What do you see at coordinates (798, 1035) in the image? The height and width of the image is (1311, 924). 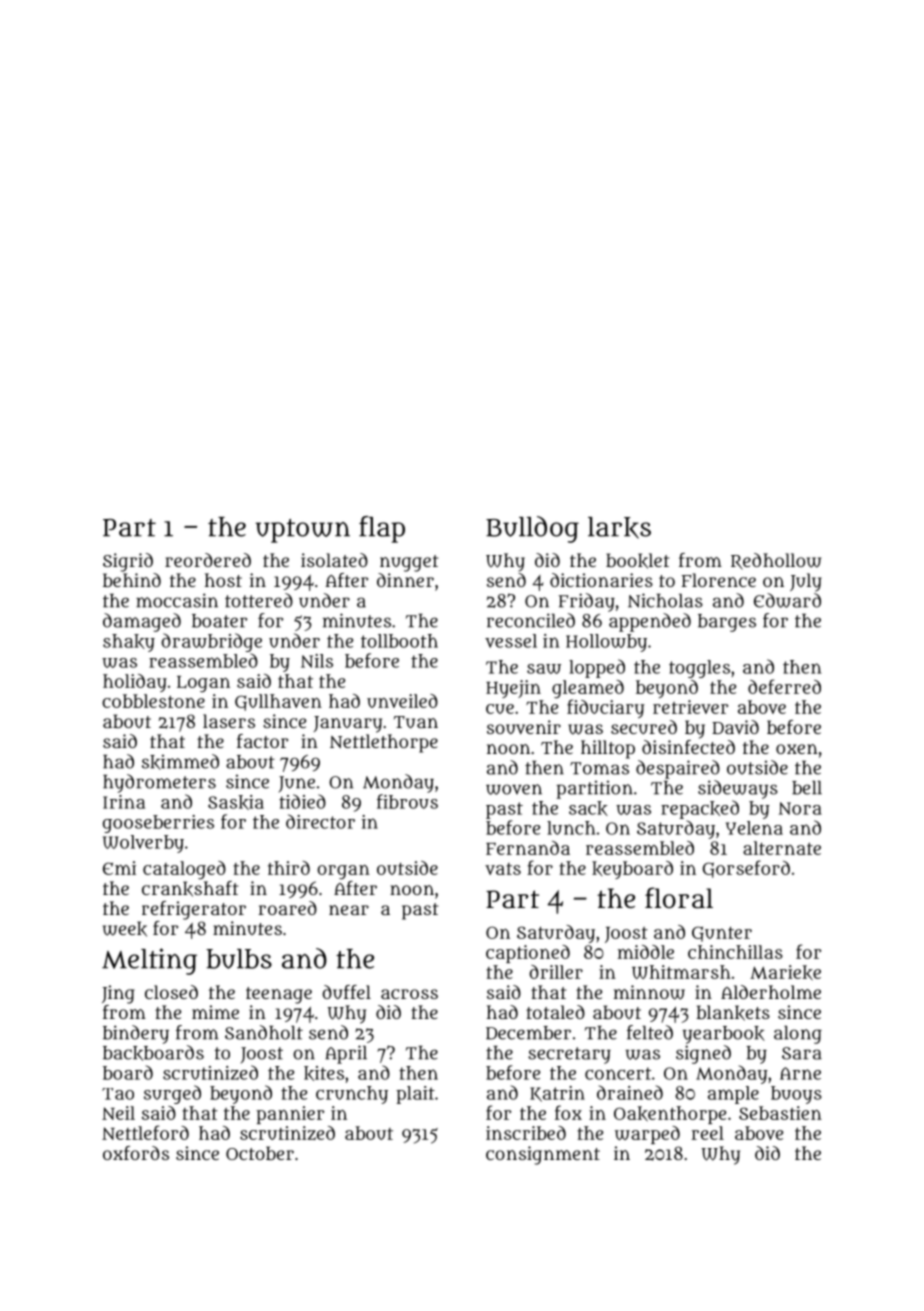 I see `along` at bounding box center [798, 1035].
